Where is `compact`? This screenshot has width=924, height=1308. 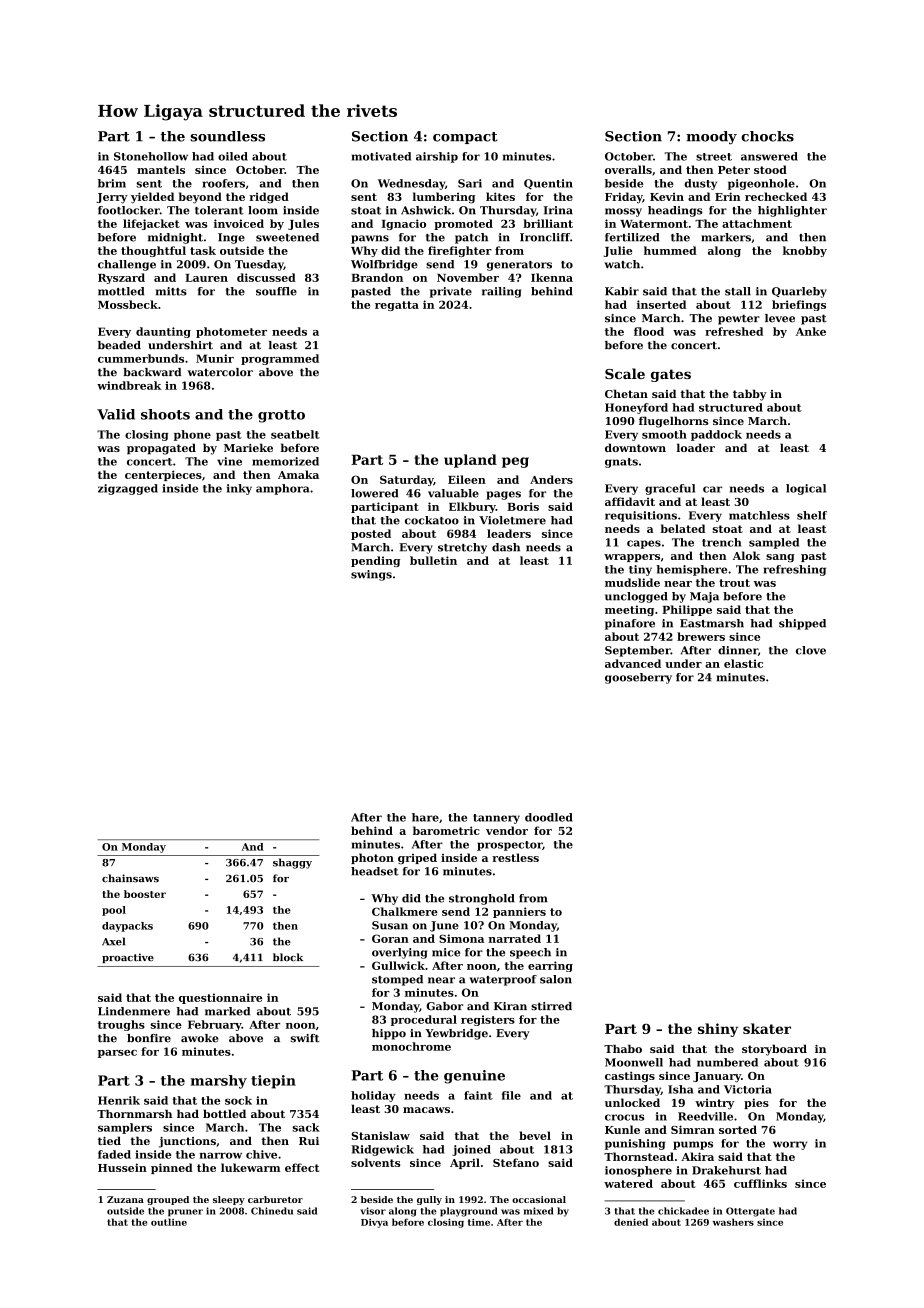
compact is located at coordinates (465, 138).
